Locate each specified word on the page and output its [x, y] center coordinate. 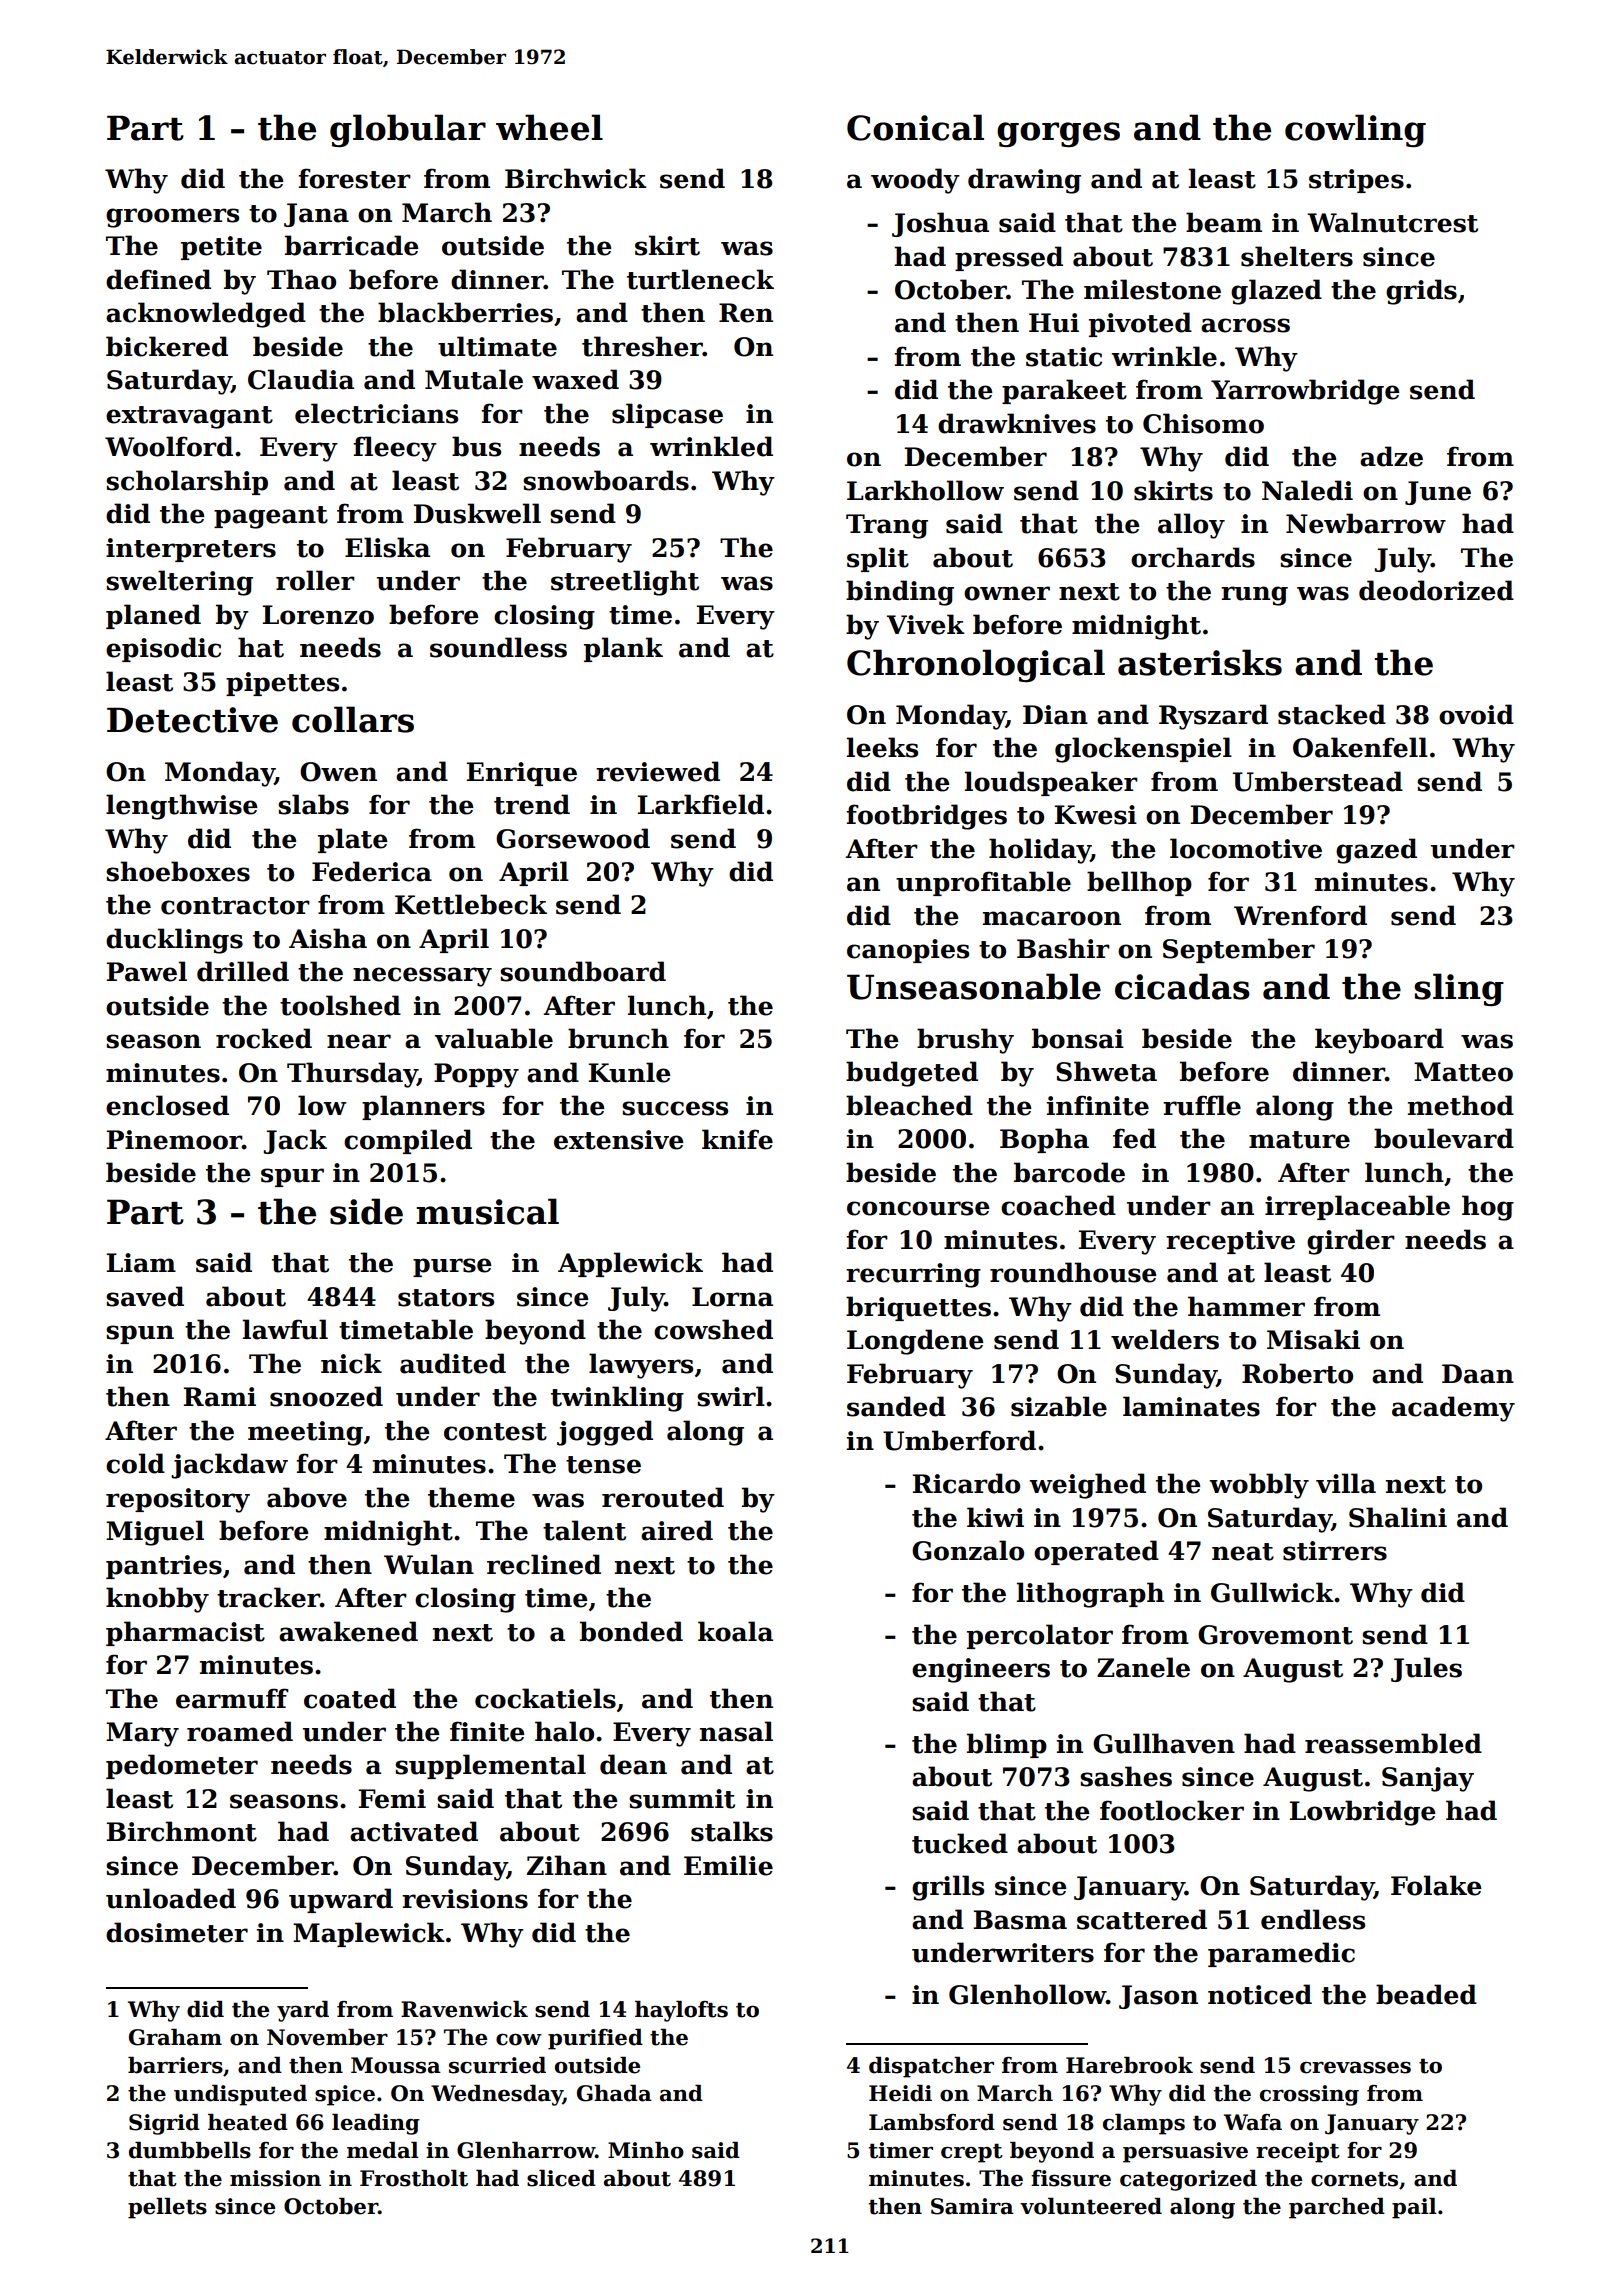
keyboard [1379, 1041]
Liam [141, 1263]
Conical [915, 127]
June [1438, 493]
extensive [619, 1140]
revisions [465, 1899]
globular [408, 130]
